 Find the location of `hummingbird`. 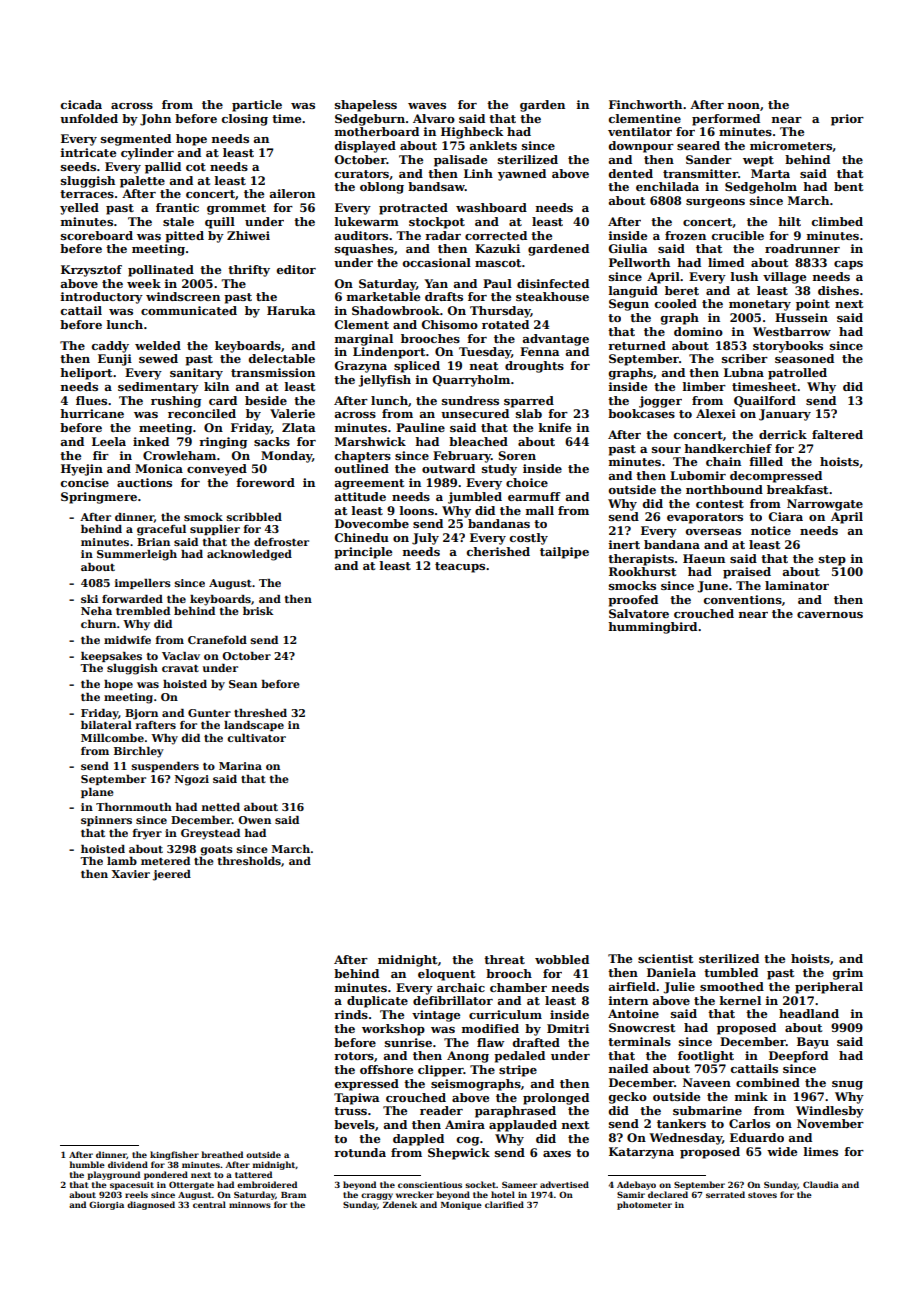

hummingbird is located at coordinates (652, 628).
